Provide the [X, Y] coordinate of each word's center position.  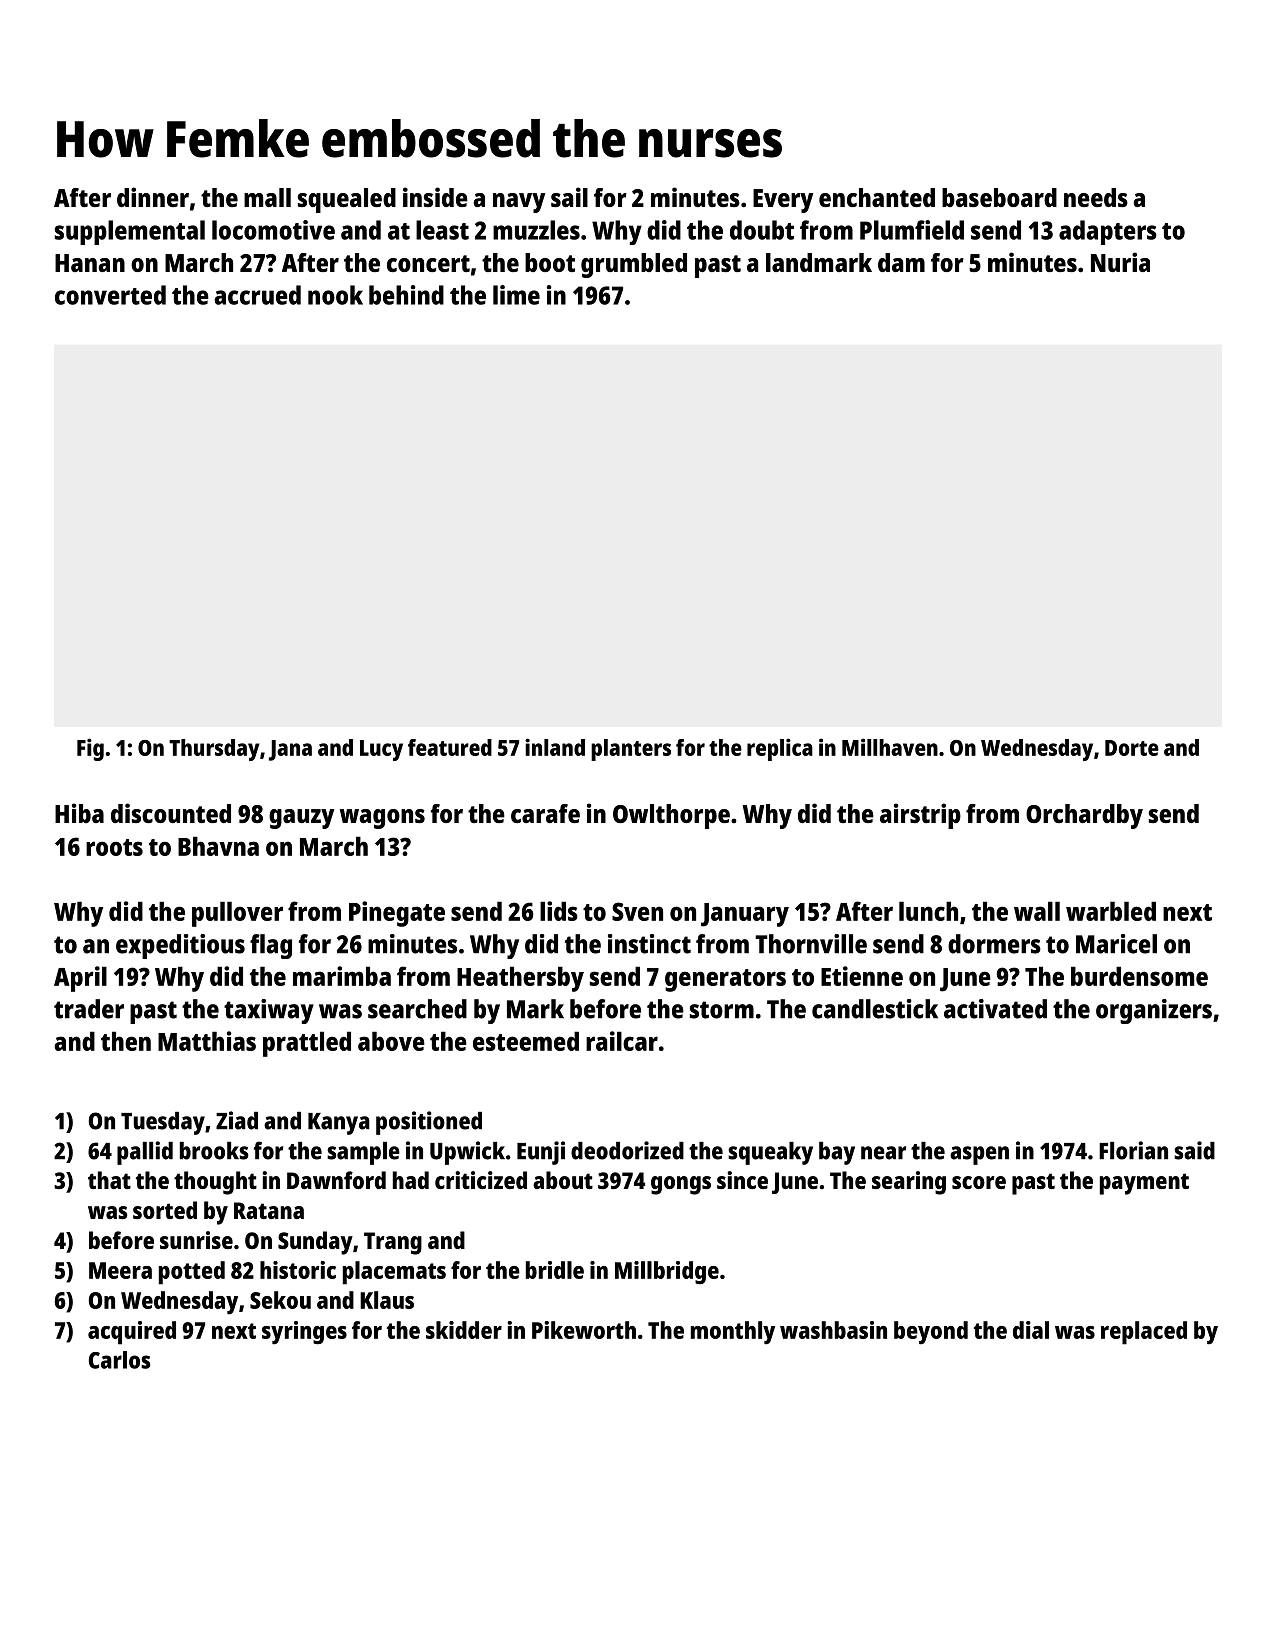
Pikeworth [584, 1330]
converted [110, 295]
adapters [1108, 232]
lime [516, 295]
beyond [931, 1333]
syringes [304, 1333]
